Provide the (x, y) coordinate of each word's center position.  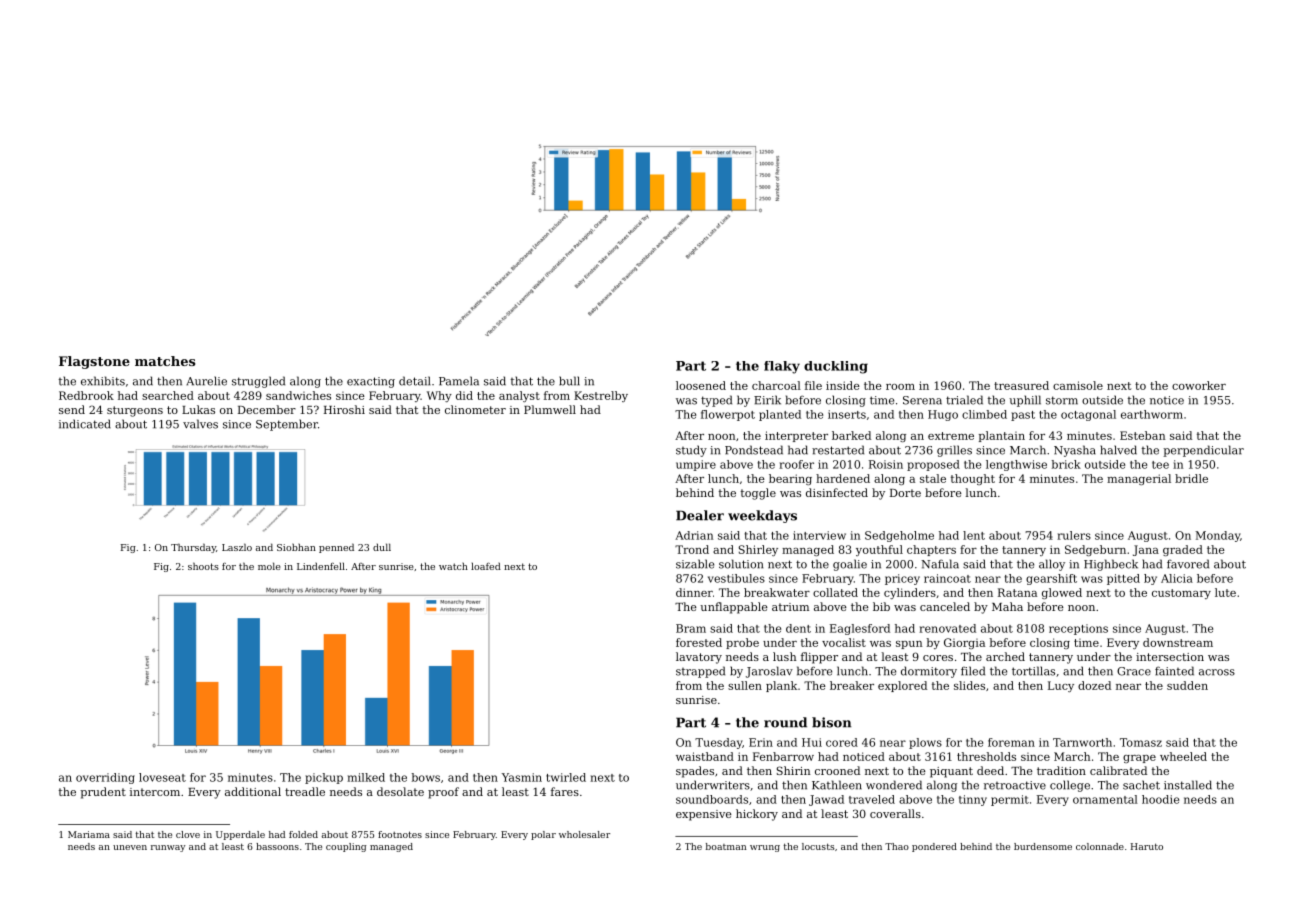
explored (902, 686)
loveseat (162, 777)
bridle (1191, 478)
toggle (758, 494)
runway (168, 848)
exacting (371, 382)
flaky (782, 367)
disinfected (837, 492)
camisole (1078, 385)
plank (781, 686)
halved (1118, 450)
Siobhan (296, 547)
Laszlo (237, 547)
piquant (951, 772)
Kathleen (837, 785)
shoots (203, 566)
